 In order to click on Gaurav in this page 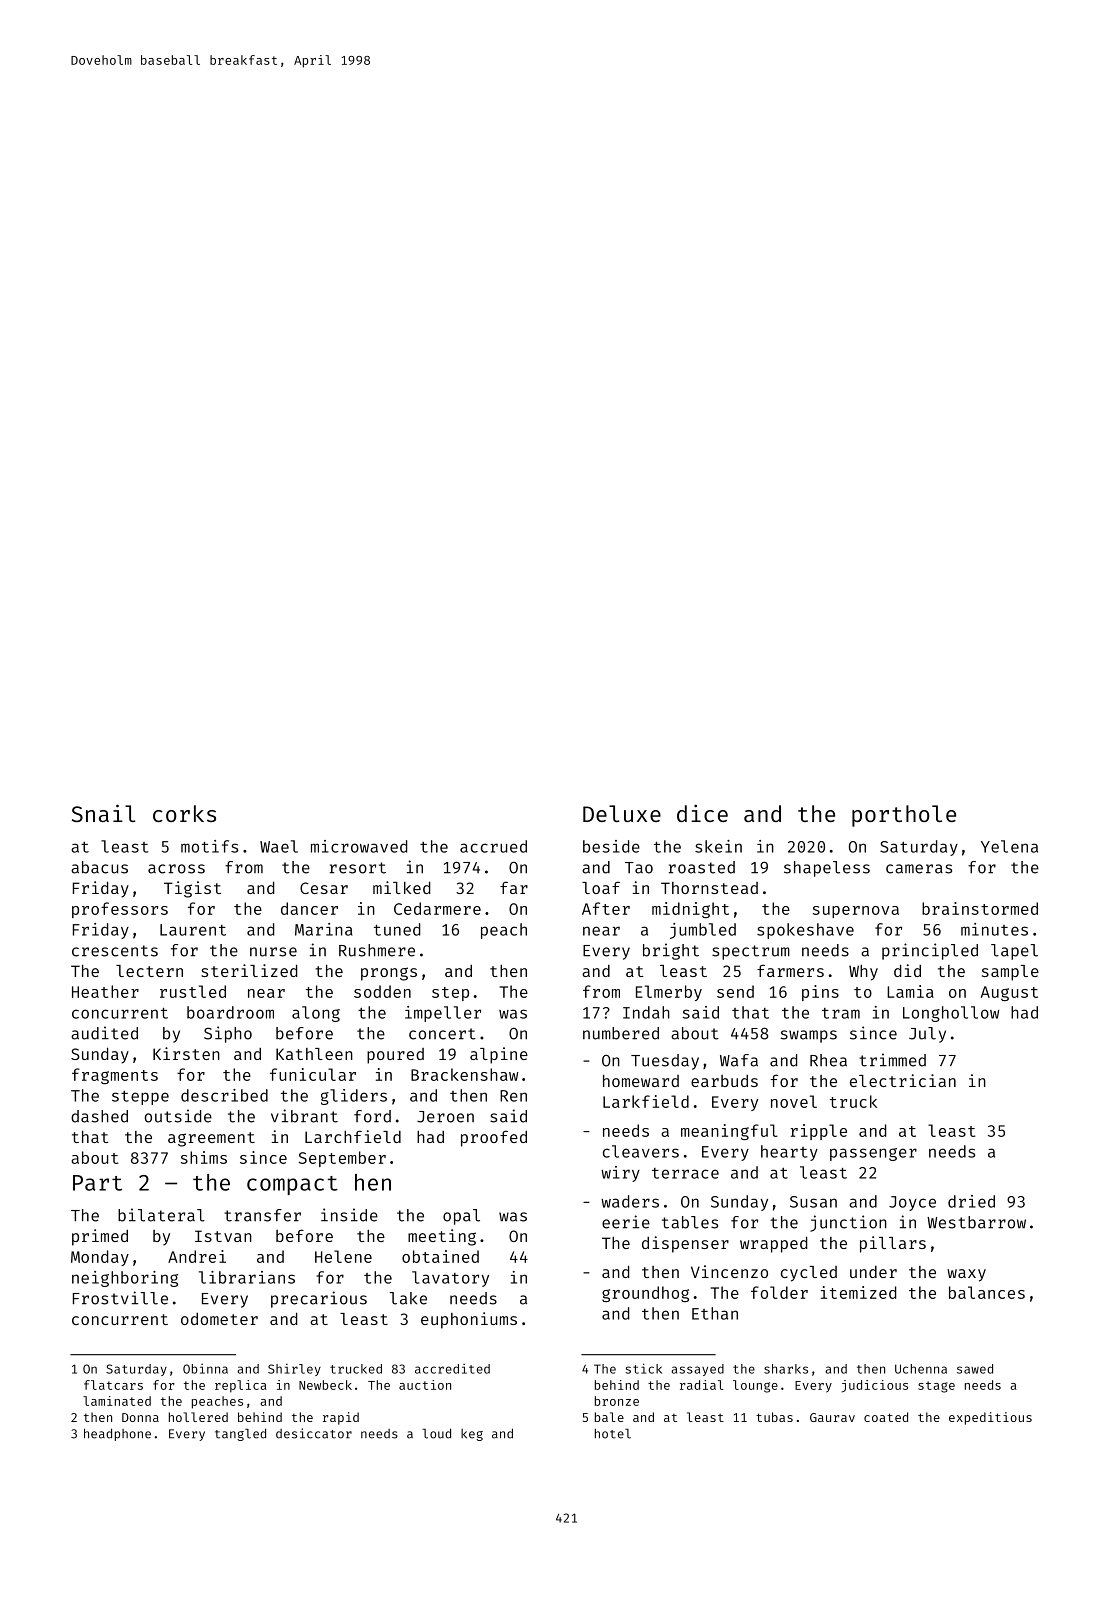, I will do `click(832, 1417)`.
